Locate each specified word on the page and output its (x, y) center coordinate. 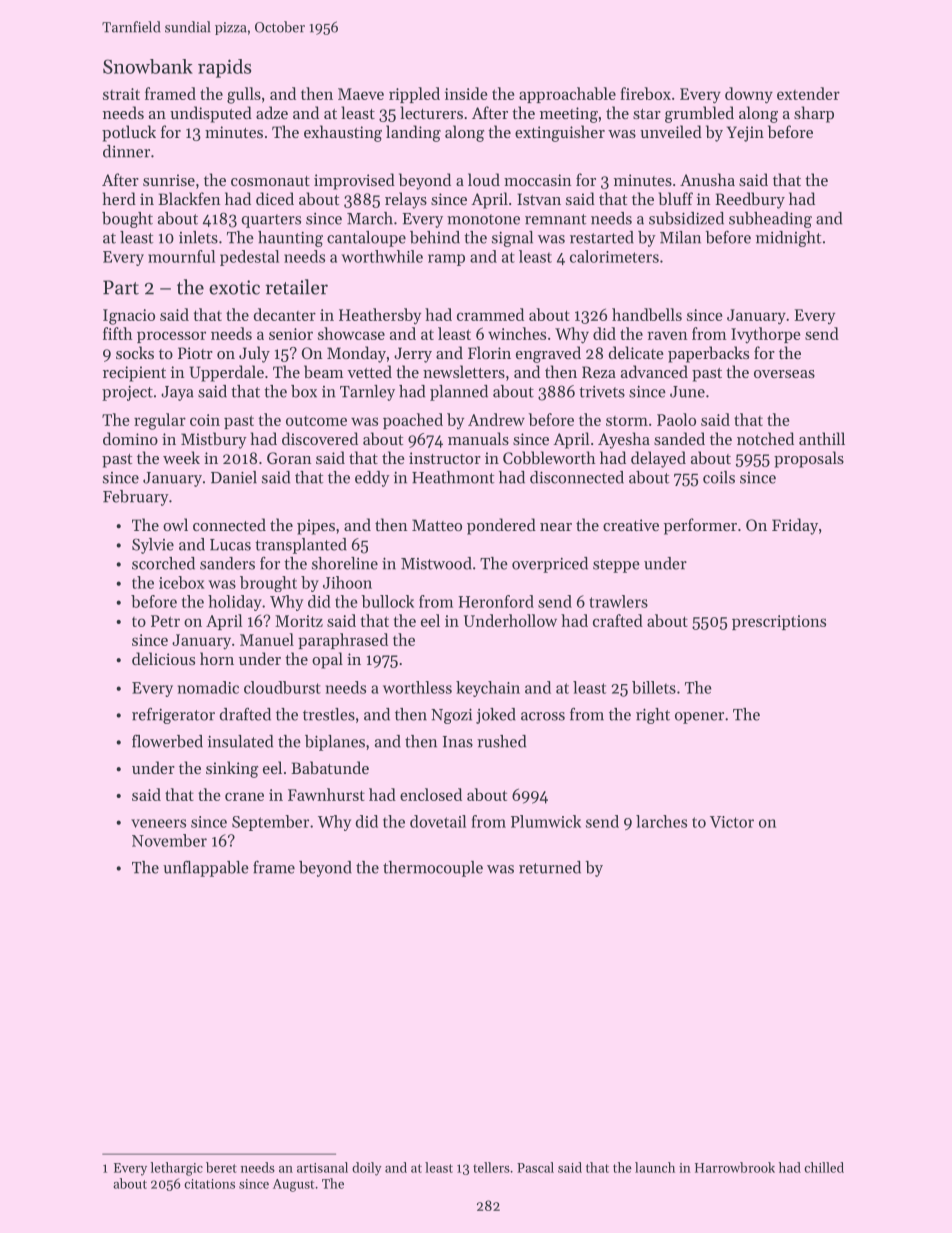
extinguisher (560, 133)
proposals (809, 459)
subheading (770, 220)
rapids (224, 68)
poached (413, 421)
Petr (165, 621)
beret (221, 1167)
